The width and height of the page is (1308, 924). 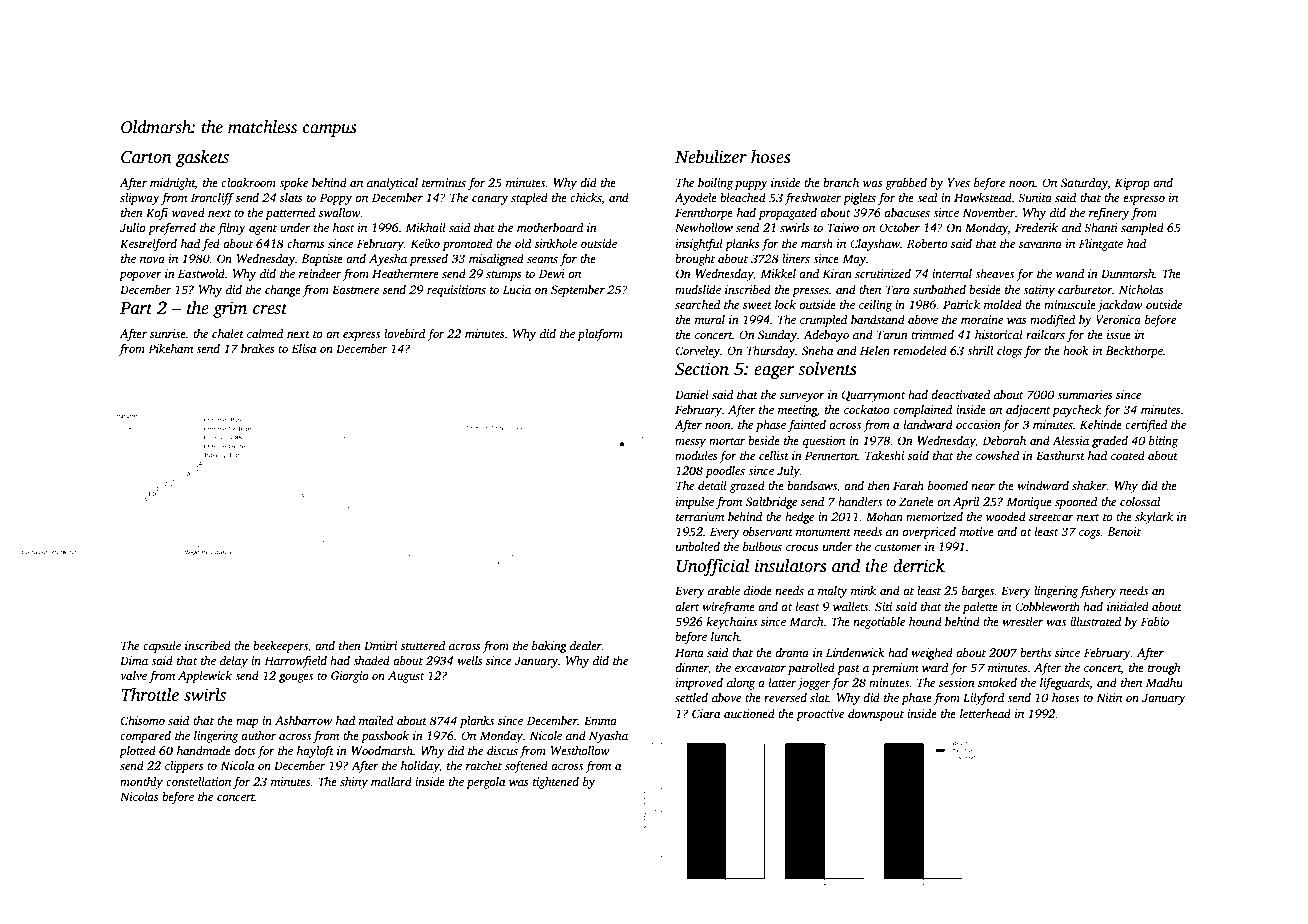 What do you see at coordinates (293, 184) in the page?
I see `spoke` at bounding box center [293, 184].
